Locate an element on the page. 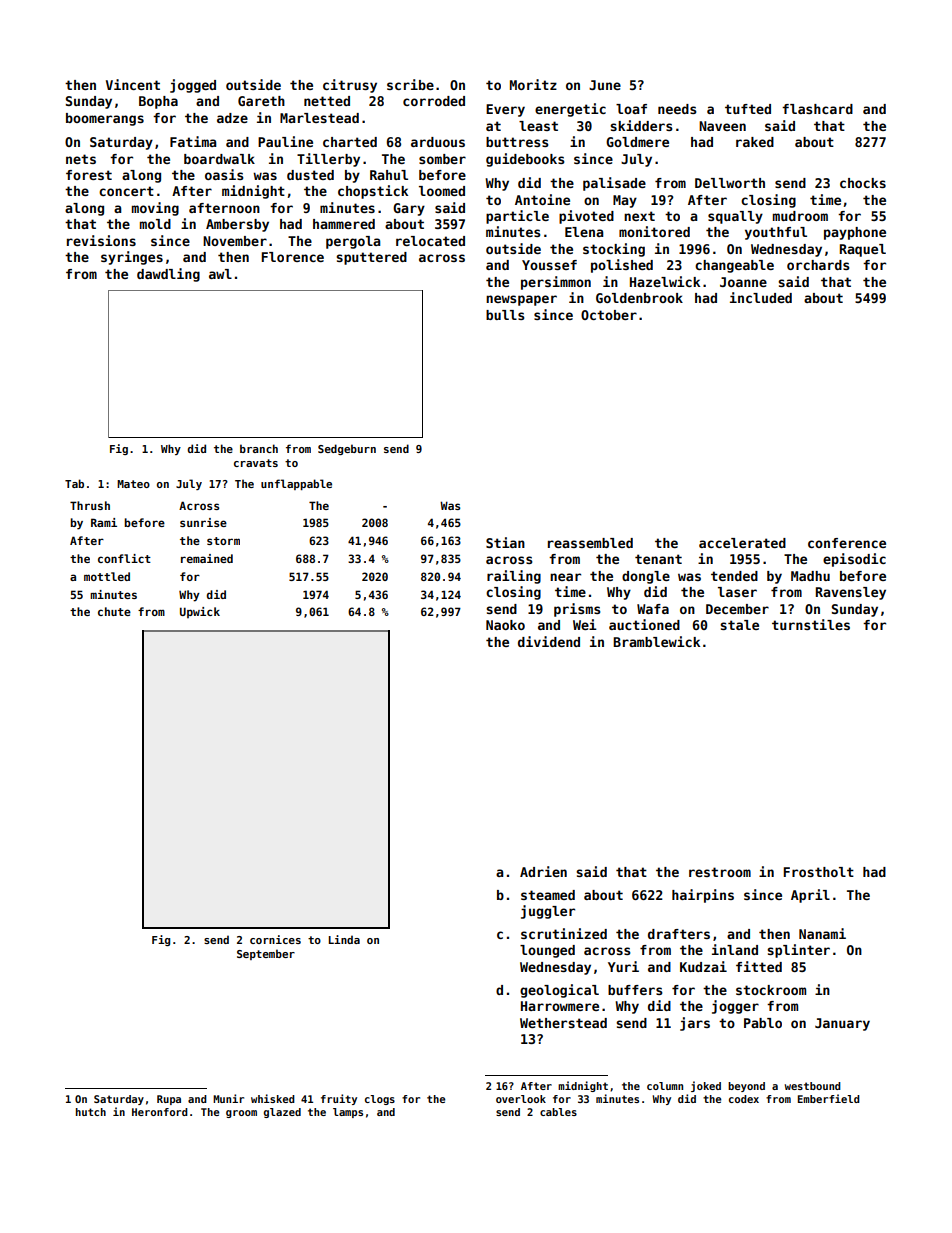 The height and width of the image is (1233, 952). Naoko is located at coordinates (505, 625).
